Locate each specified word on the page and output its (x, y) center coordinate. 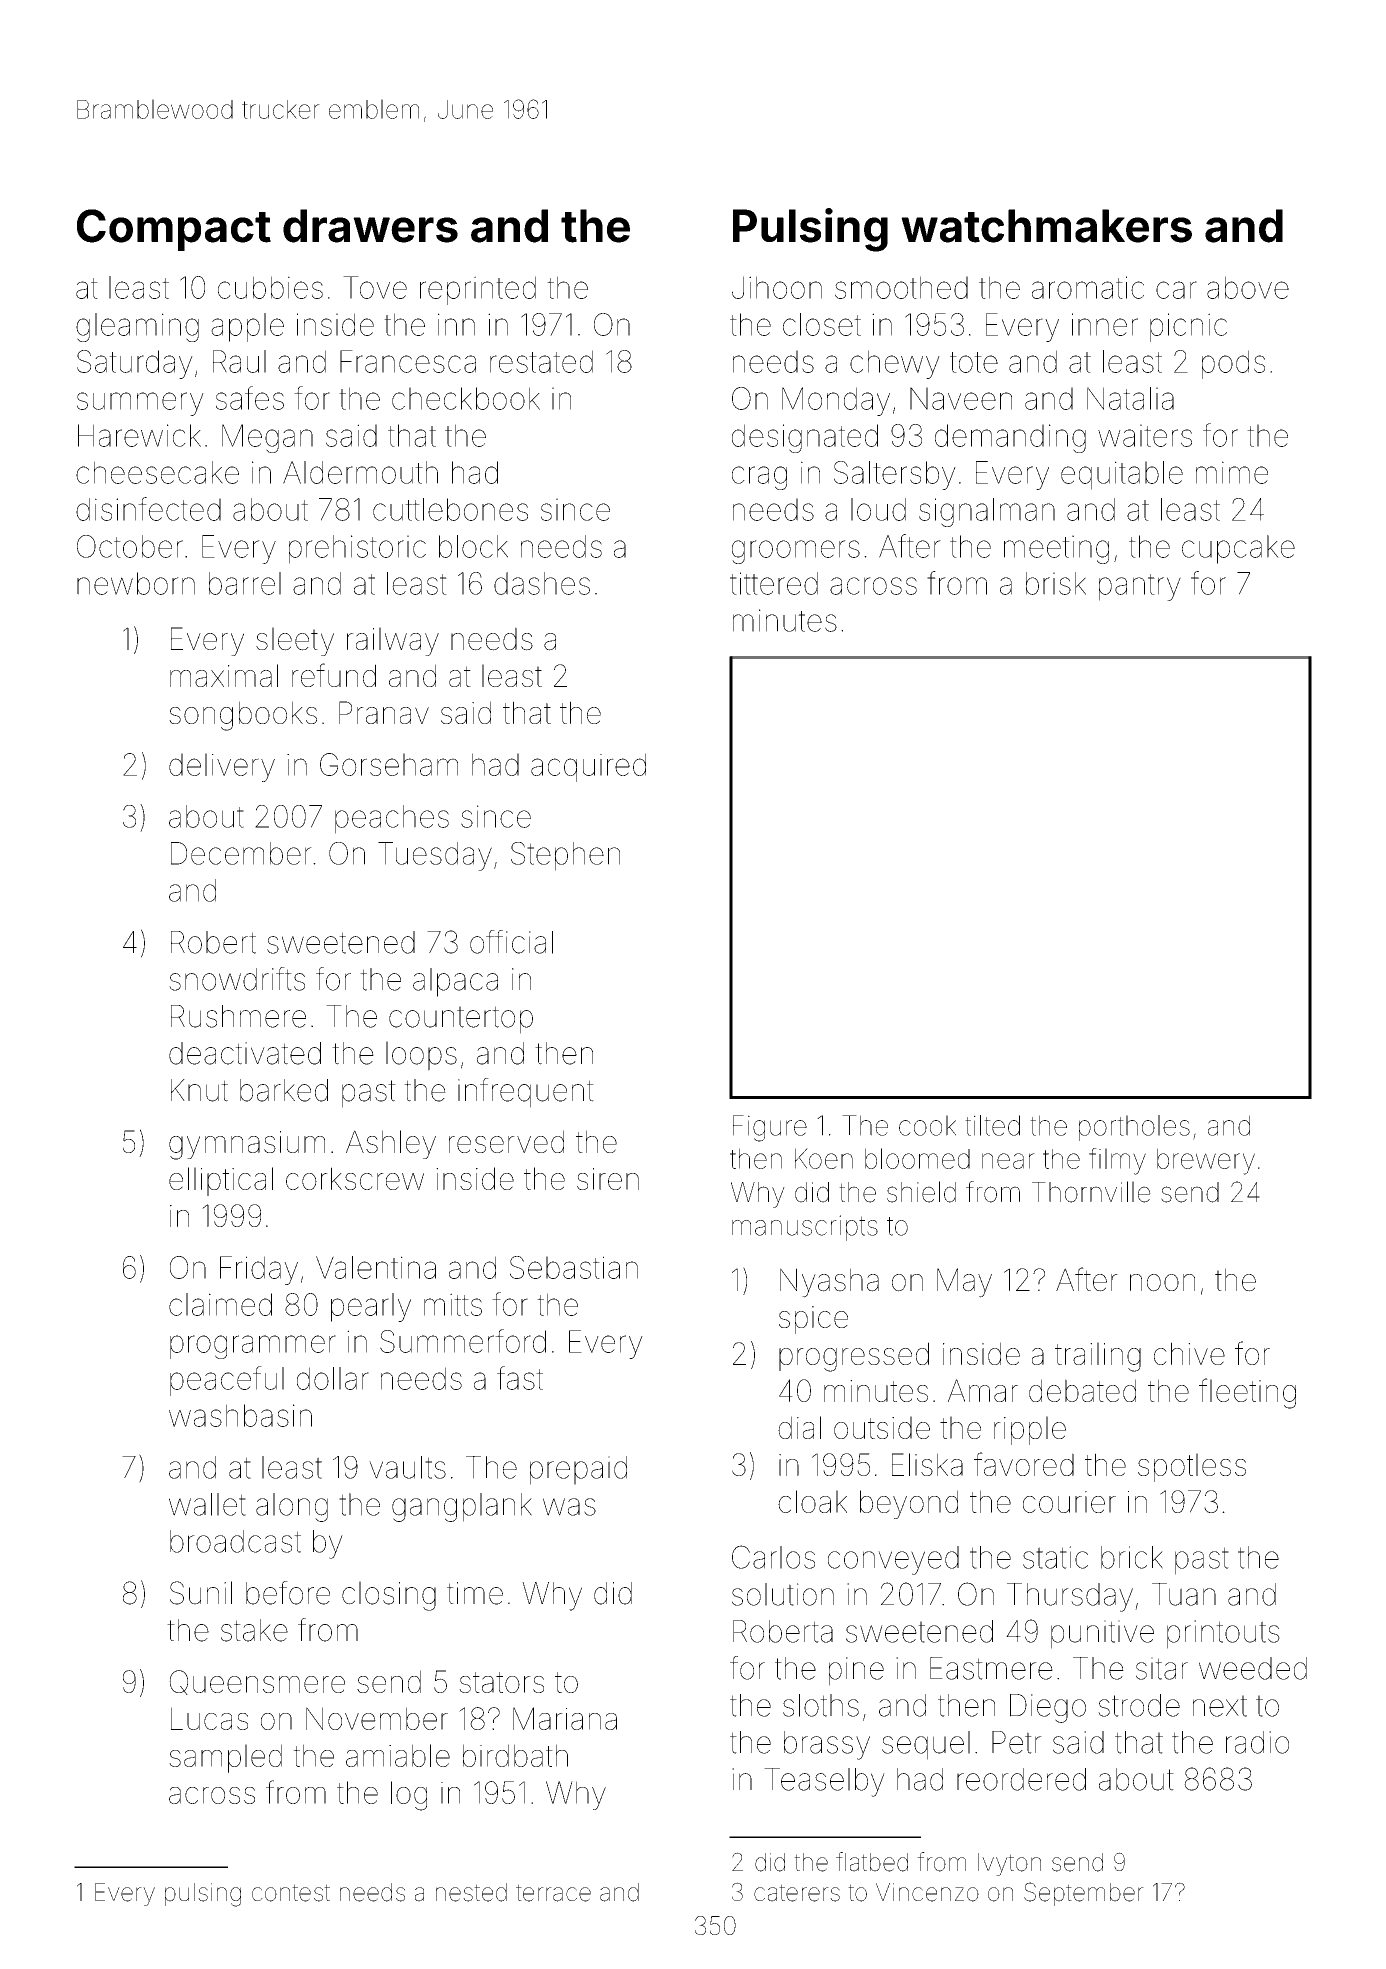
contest (291, 1893)
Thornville (1091, 1192)
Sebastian (574, 1267)
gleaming (137, 327)
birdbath (515, 1755)
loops (421, 1056)
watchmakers (1046, 226)
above (1248, 287)
